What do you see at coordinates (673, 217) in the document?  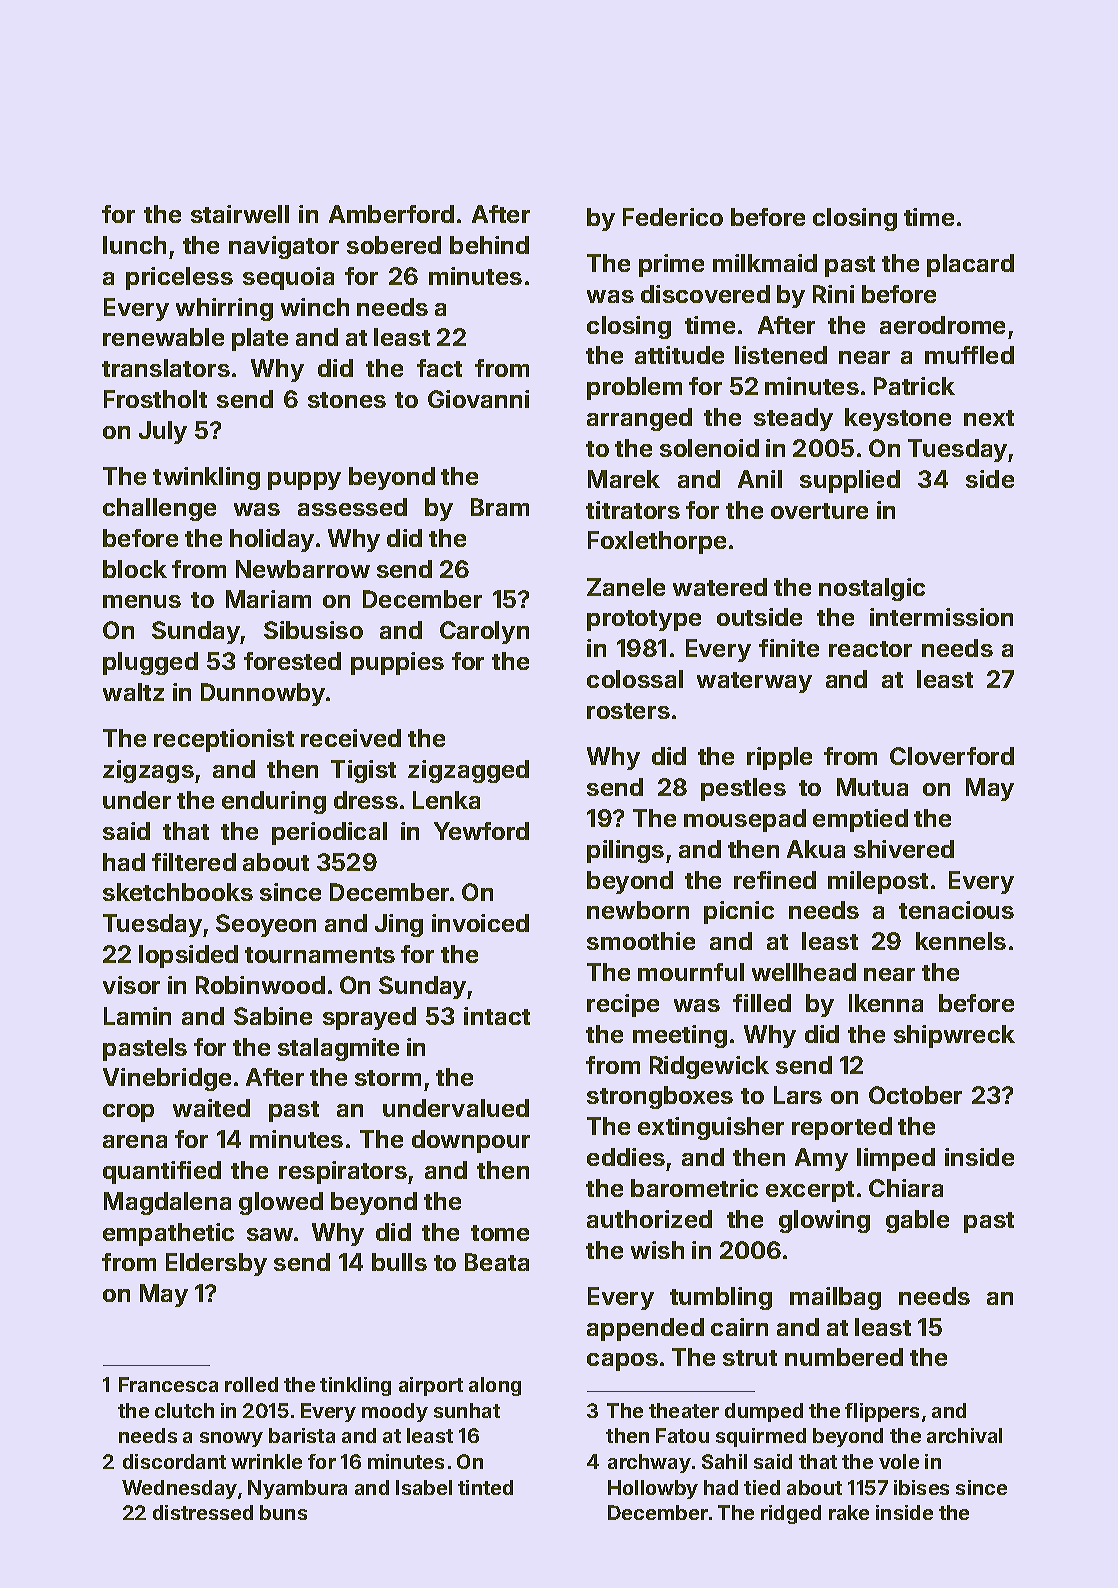 I see `Federico` at bounding box center [673, 217].
